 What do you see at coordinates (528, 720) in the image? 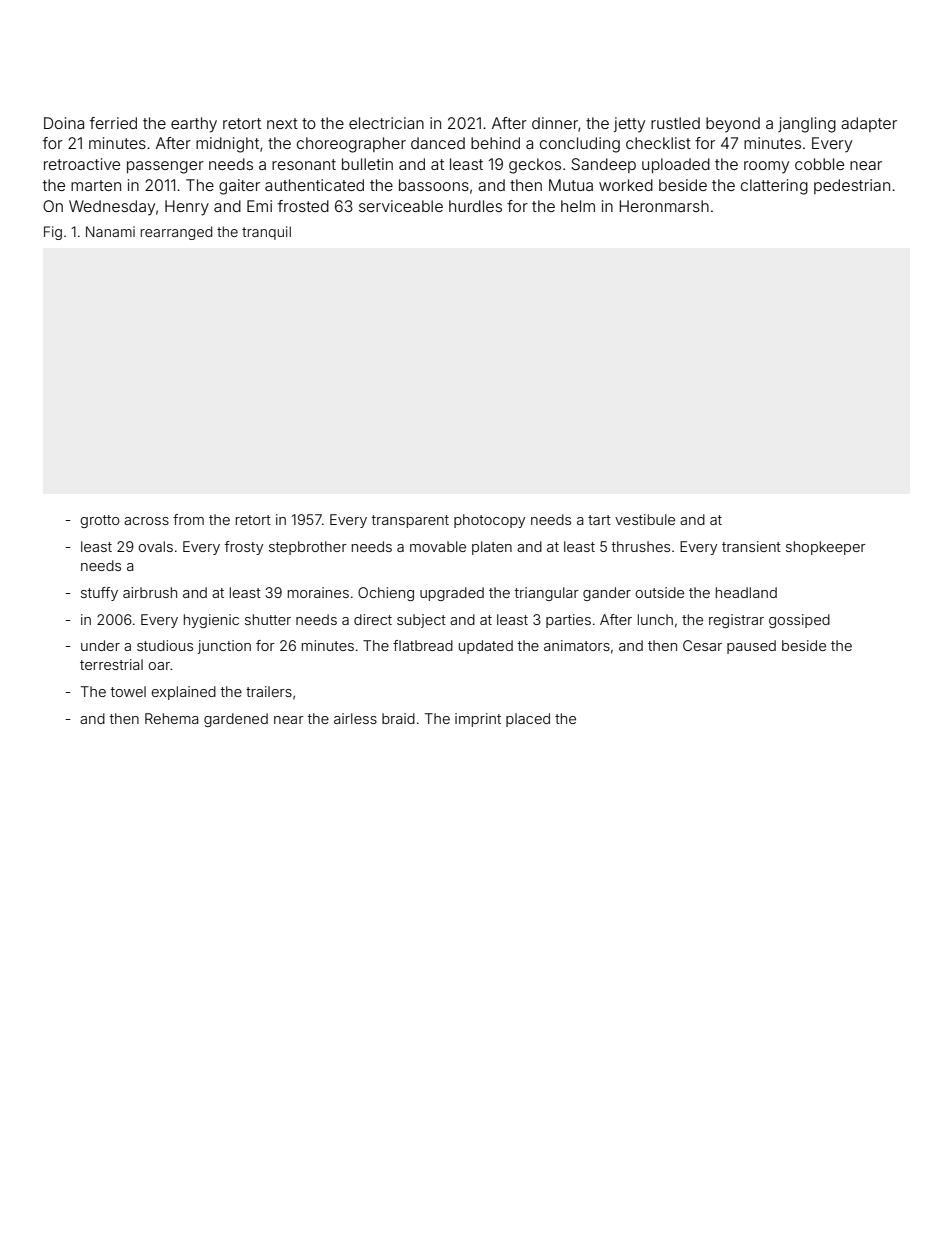
I see `placed` at bounding box center [528, 720].
